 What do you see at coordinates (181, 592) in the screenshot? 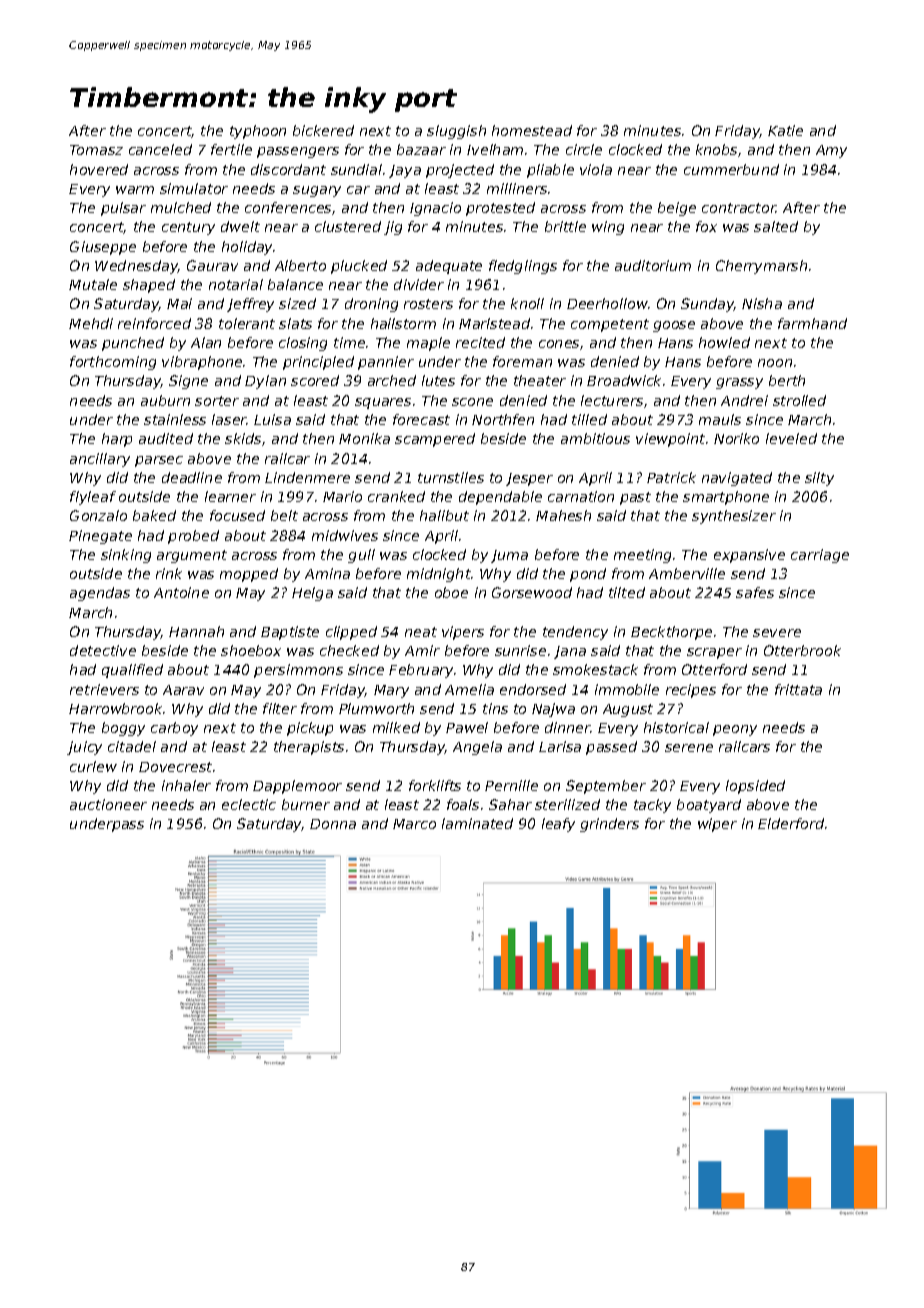
I see `Antoine` at bounding box center [181, 592].
